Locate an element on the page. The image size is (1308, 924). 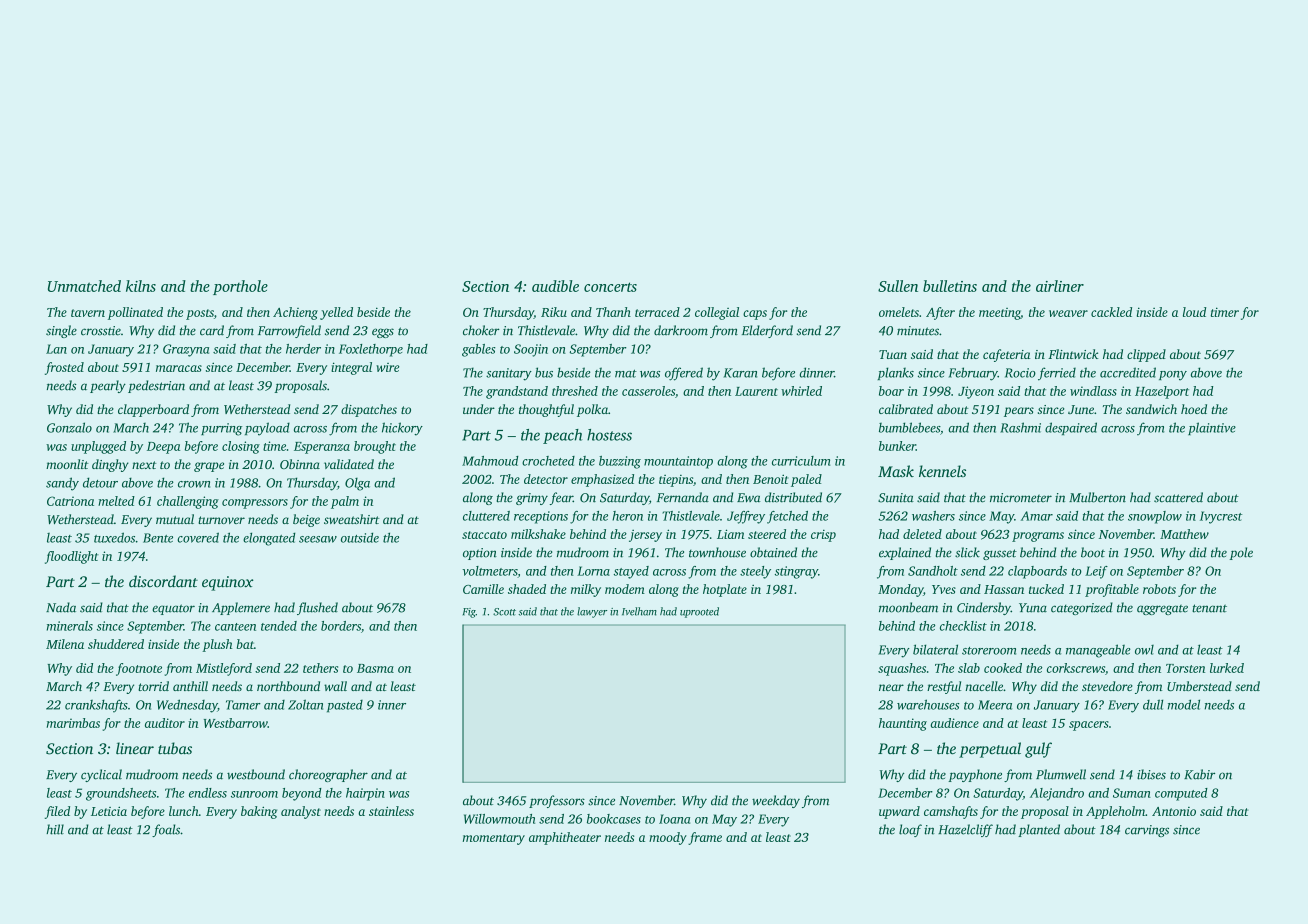
Unmatched is located at coordinates (84, 286).
